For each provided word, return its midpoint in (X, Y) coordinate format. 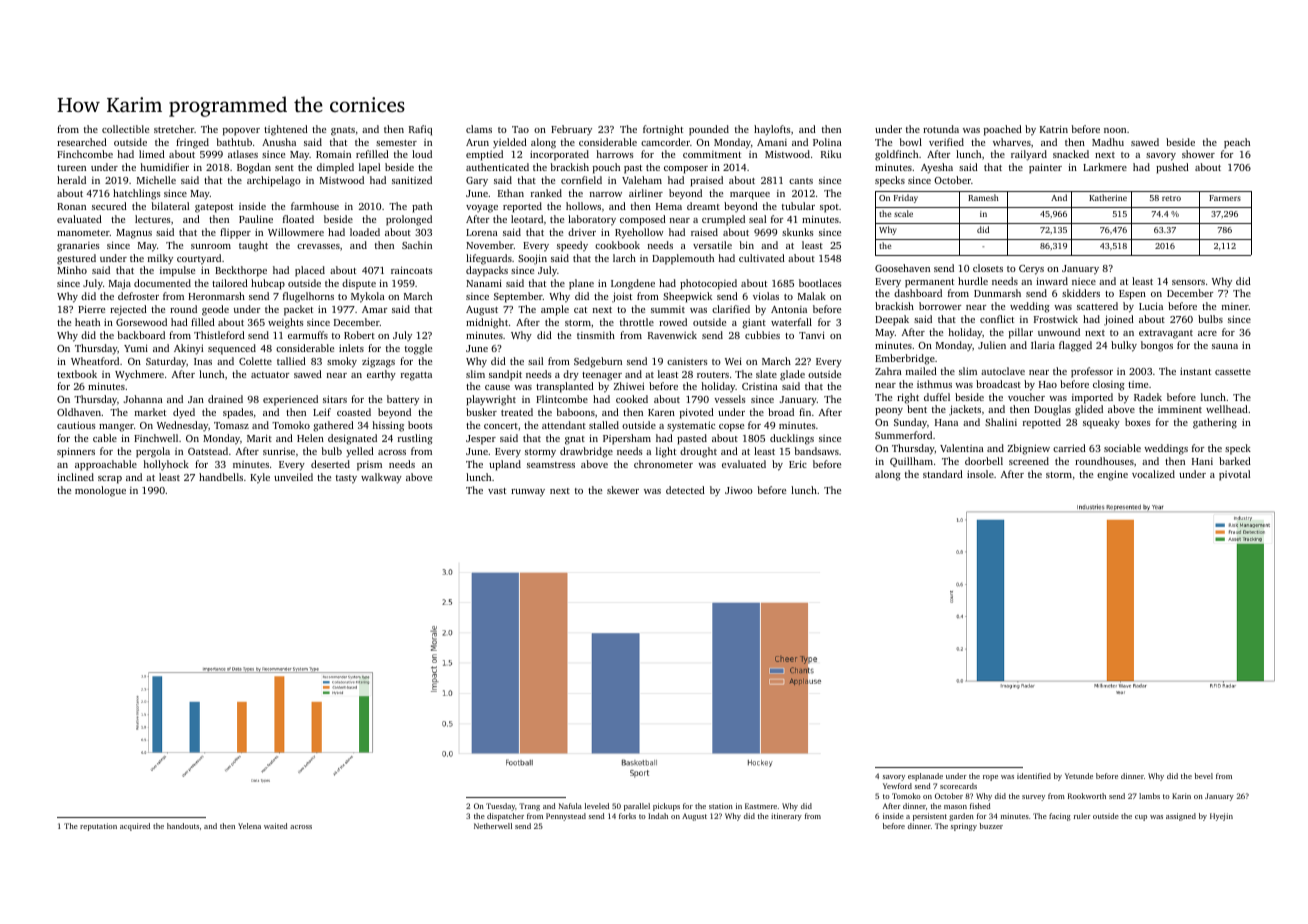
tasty (346, 479)
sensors (1188, 282)
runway (528, 493)
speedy (572, 246)
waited (276, 826)
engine (1112, 475)
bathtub (234, 142)
